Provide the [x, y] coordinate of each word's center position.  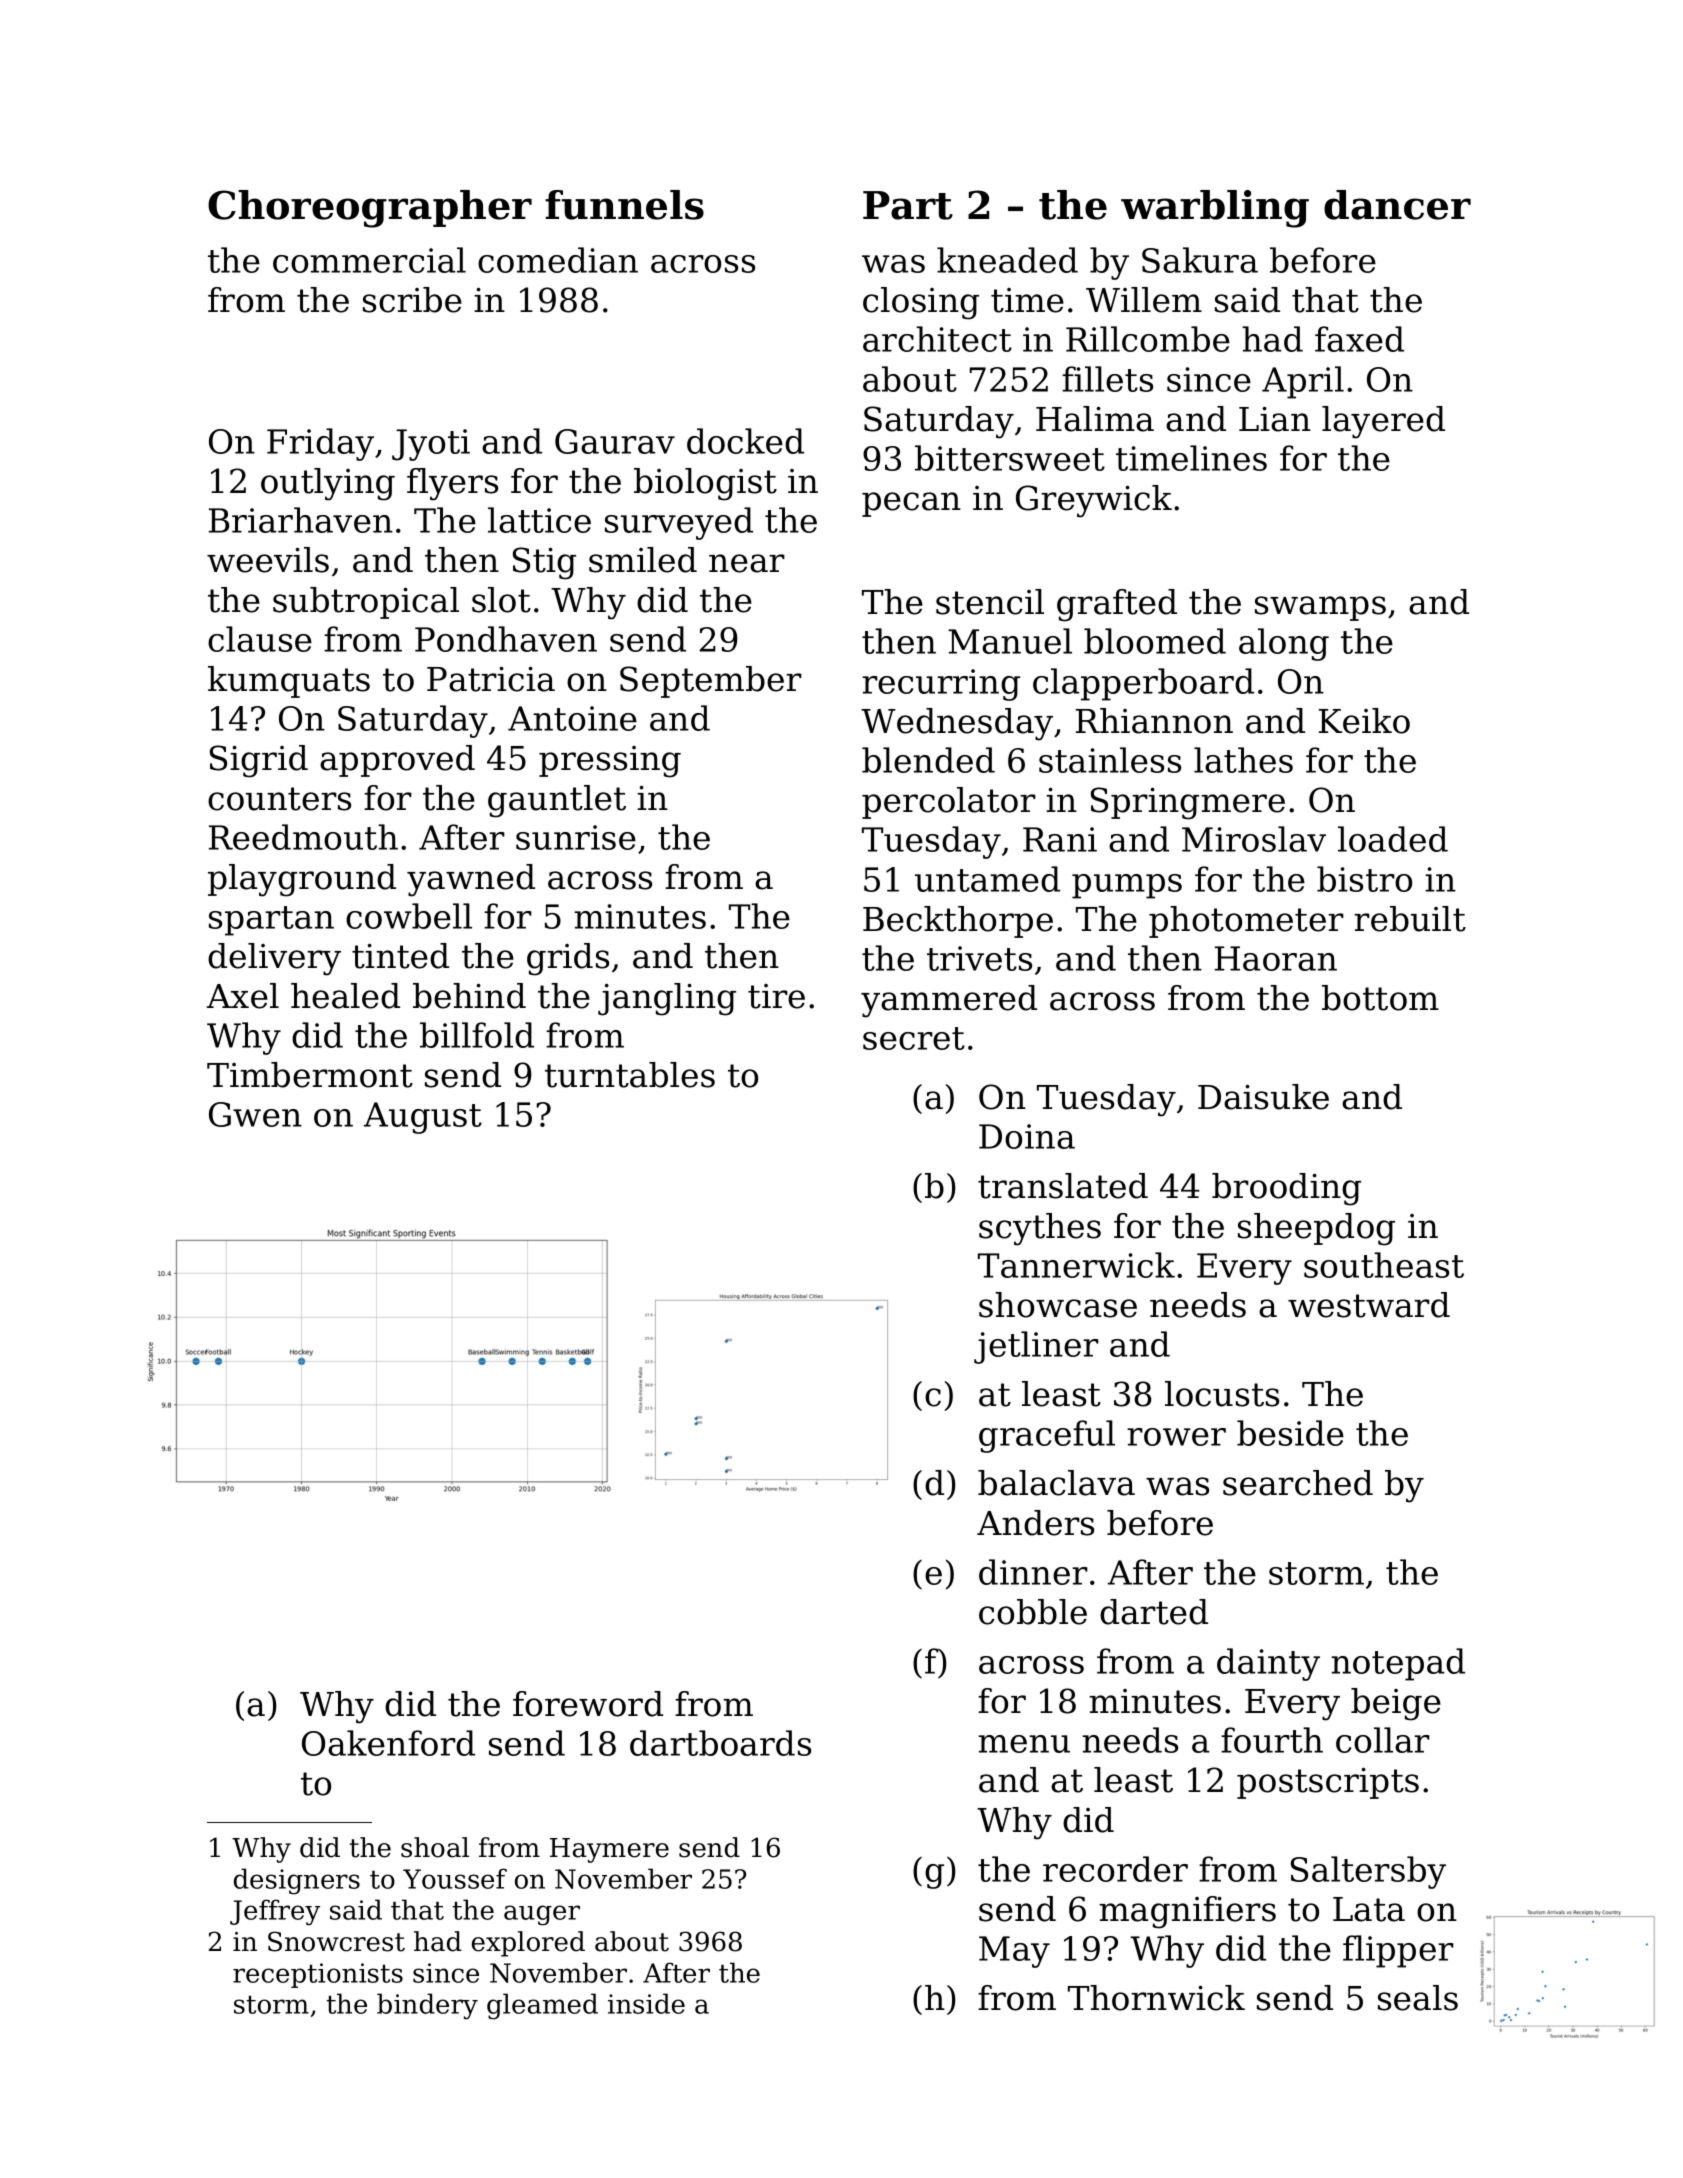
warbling [1215, 209]
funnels [624, 205]
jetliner [1036, 1347]
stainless [1110, 760]
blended [928, 760]
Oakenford [388, 1743]
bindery [427, 2006]
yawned [471, 880]
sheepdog [1316, 1229]
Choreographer [370, 209]
